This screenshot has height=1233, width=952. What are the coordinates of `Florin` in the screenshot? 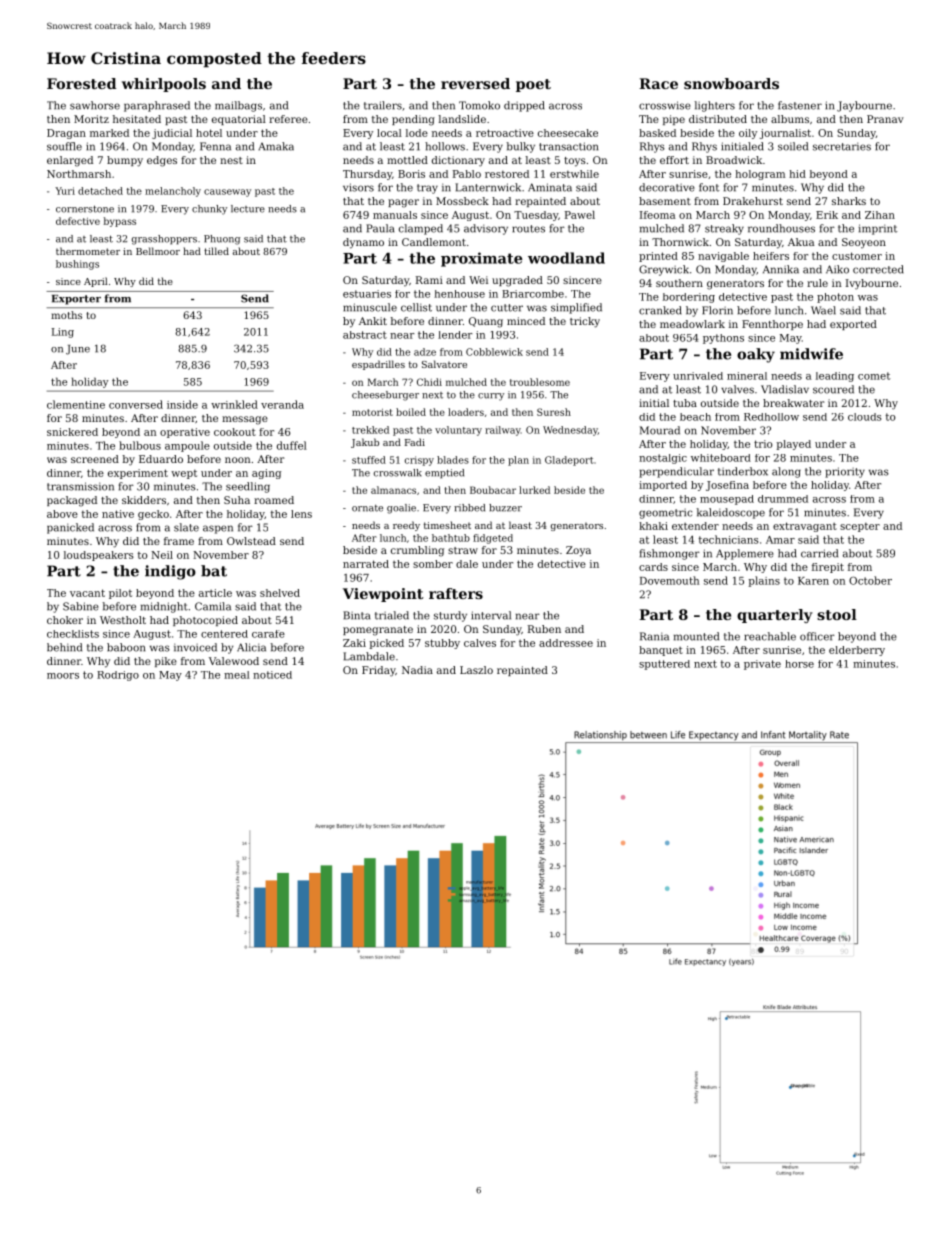 It's located at (717, 310).
